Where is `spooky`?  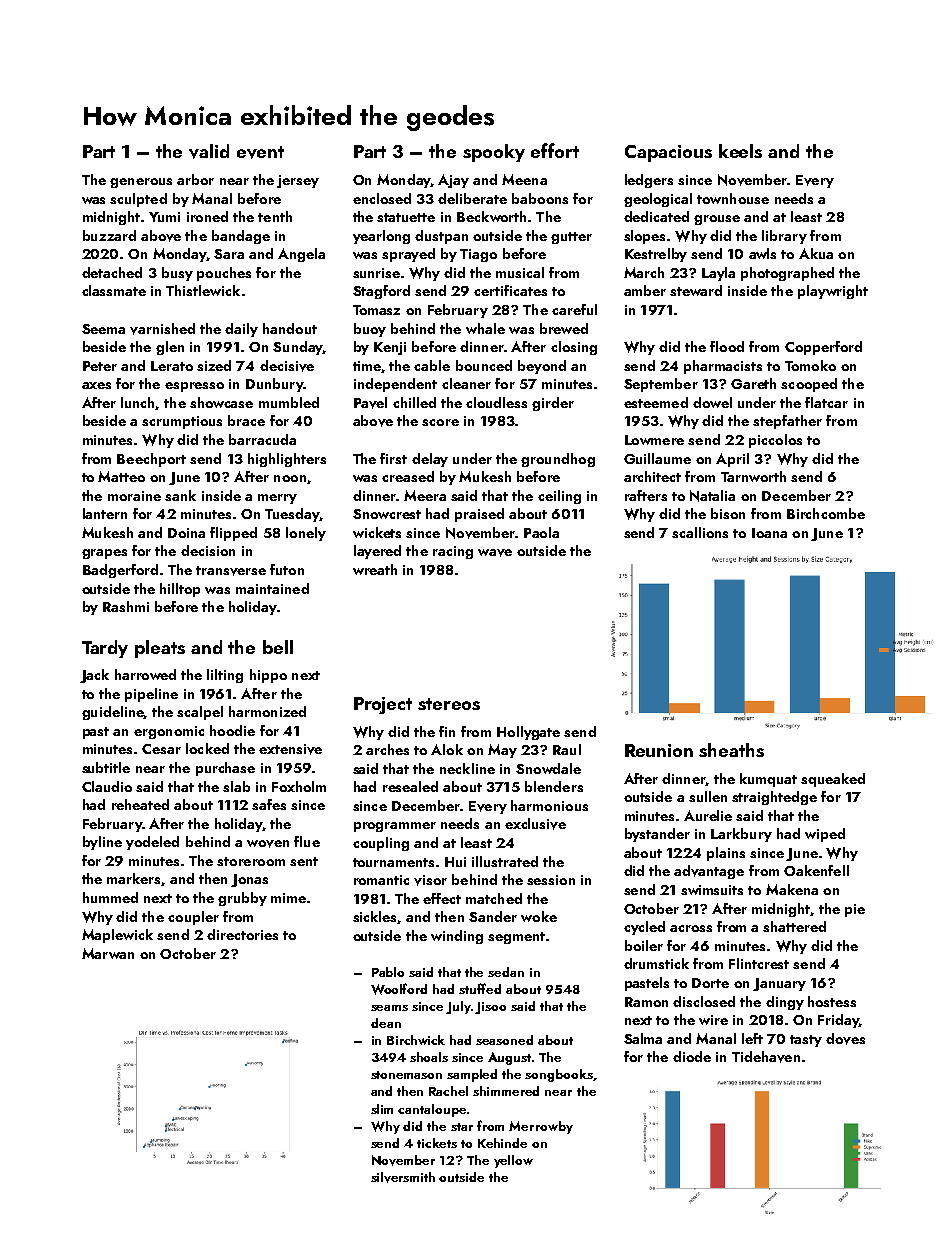 spooky is located at coordinates (494, 153).
